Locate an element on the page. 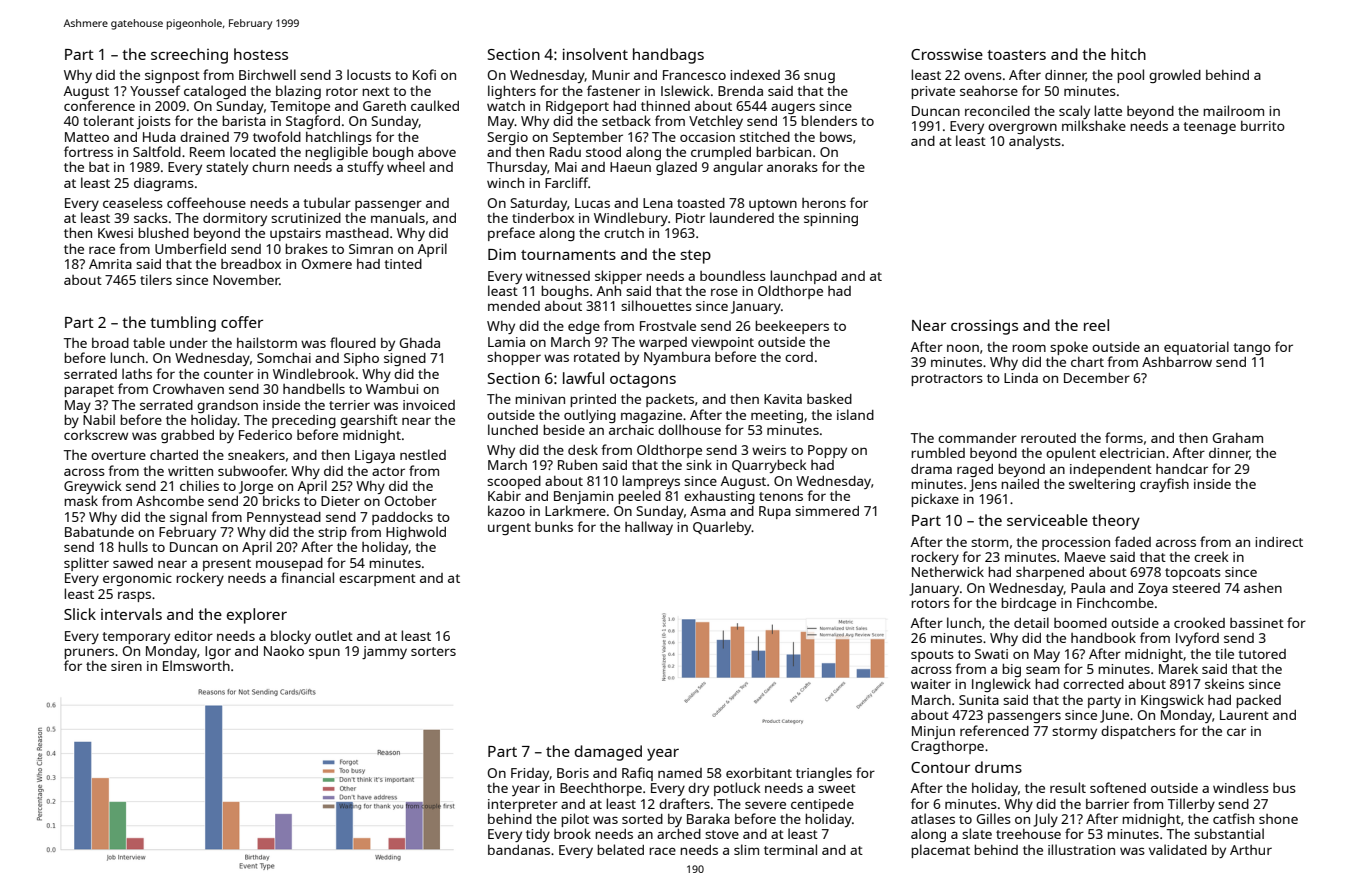 The height and width of the image is (887, 1372). launchpad is located at coordinates (803, 277).
